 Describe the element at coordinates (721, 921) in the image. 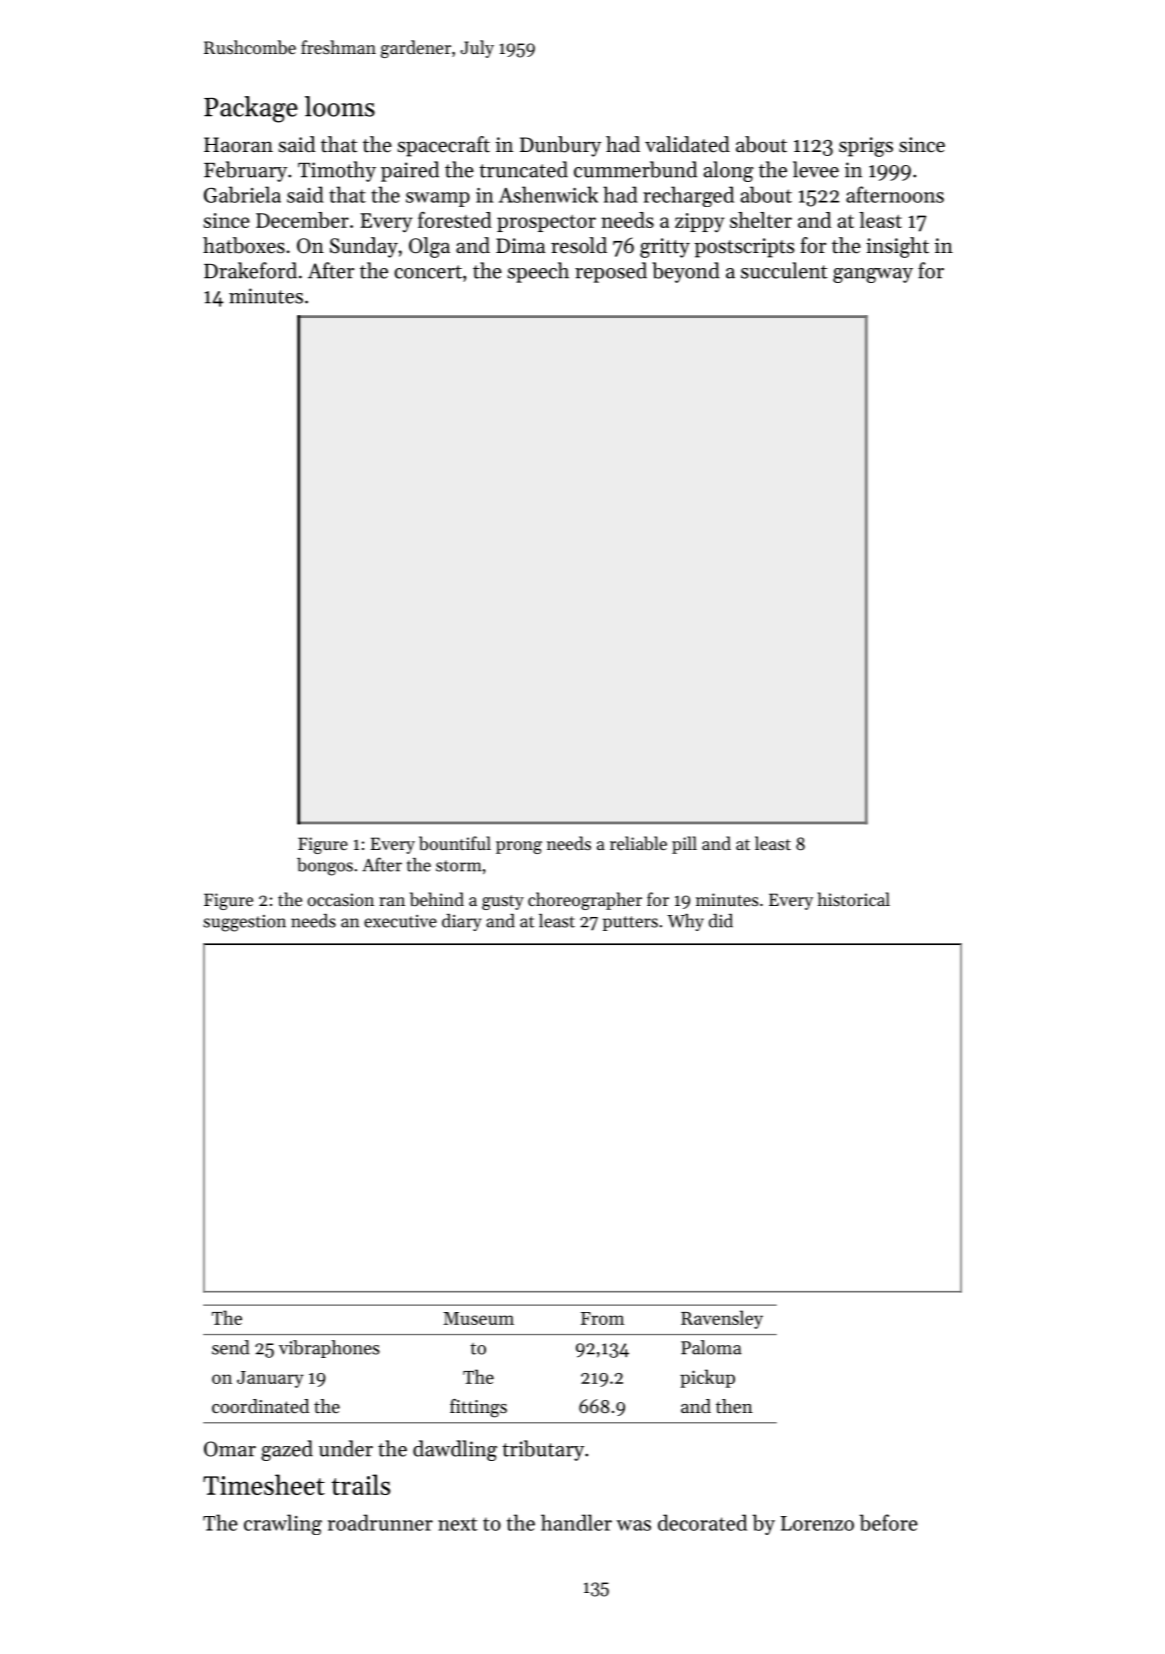

I see `did` at that location.
